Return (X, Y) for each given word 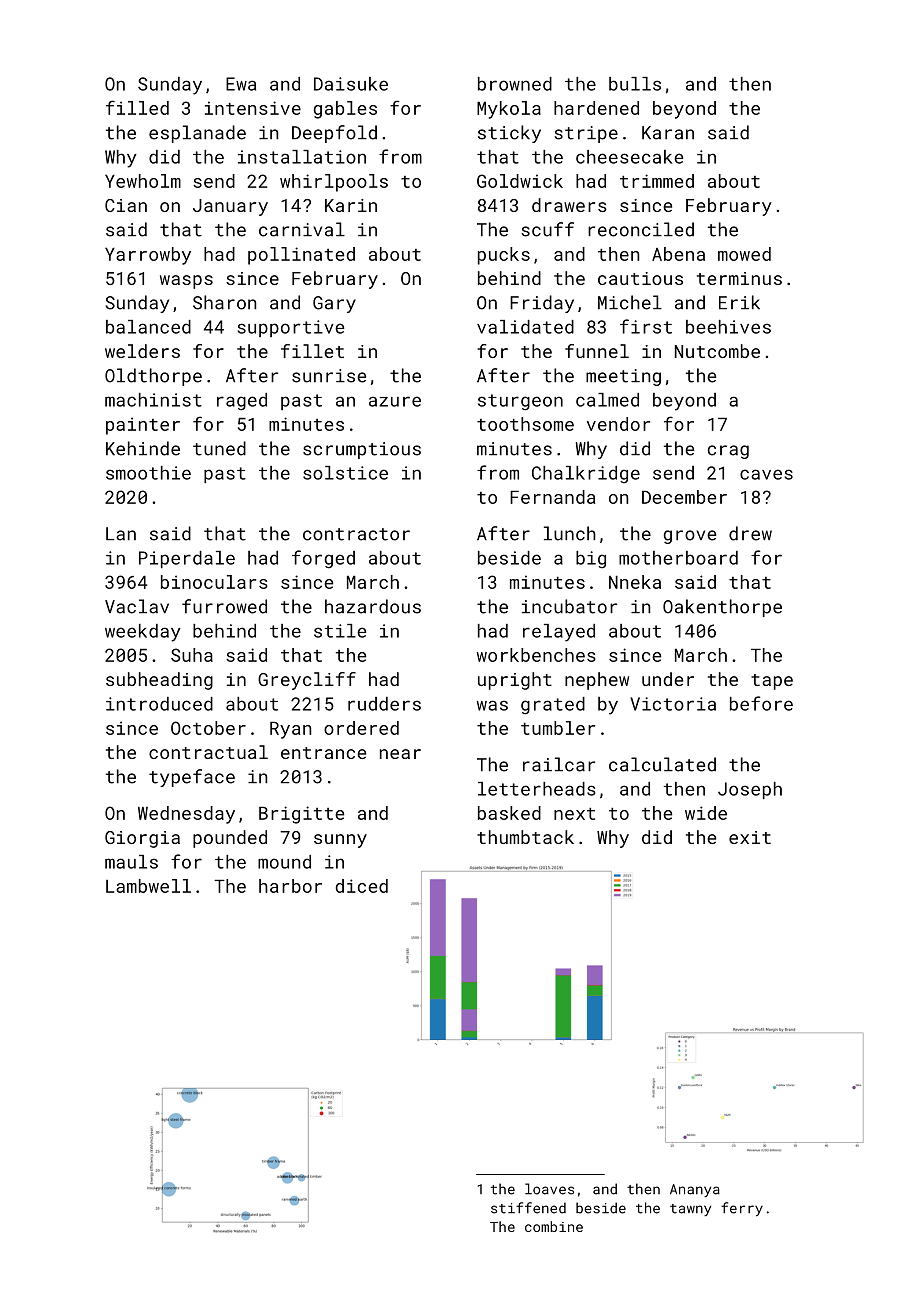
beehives (728, 327)
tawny (690, 1210)
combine (554, 1226)
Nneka (635, 582)
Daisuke (351, 84)
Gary (334, 304)
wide (706, 813)
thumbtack (525, 837)
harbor (290, 886)
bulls (635, 84)
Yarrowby (148, 256)
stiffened (528, 1208)
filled (137, 107)
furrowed (224, 606)
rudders (384, 704)
